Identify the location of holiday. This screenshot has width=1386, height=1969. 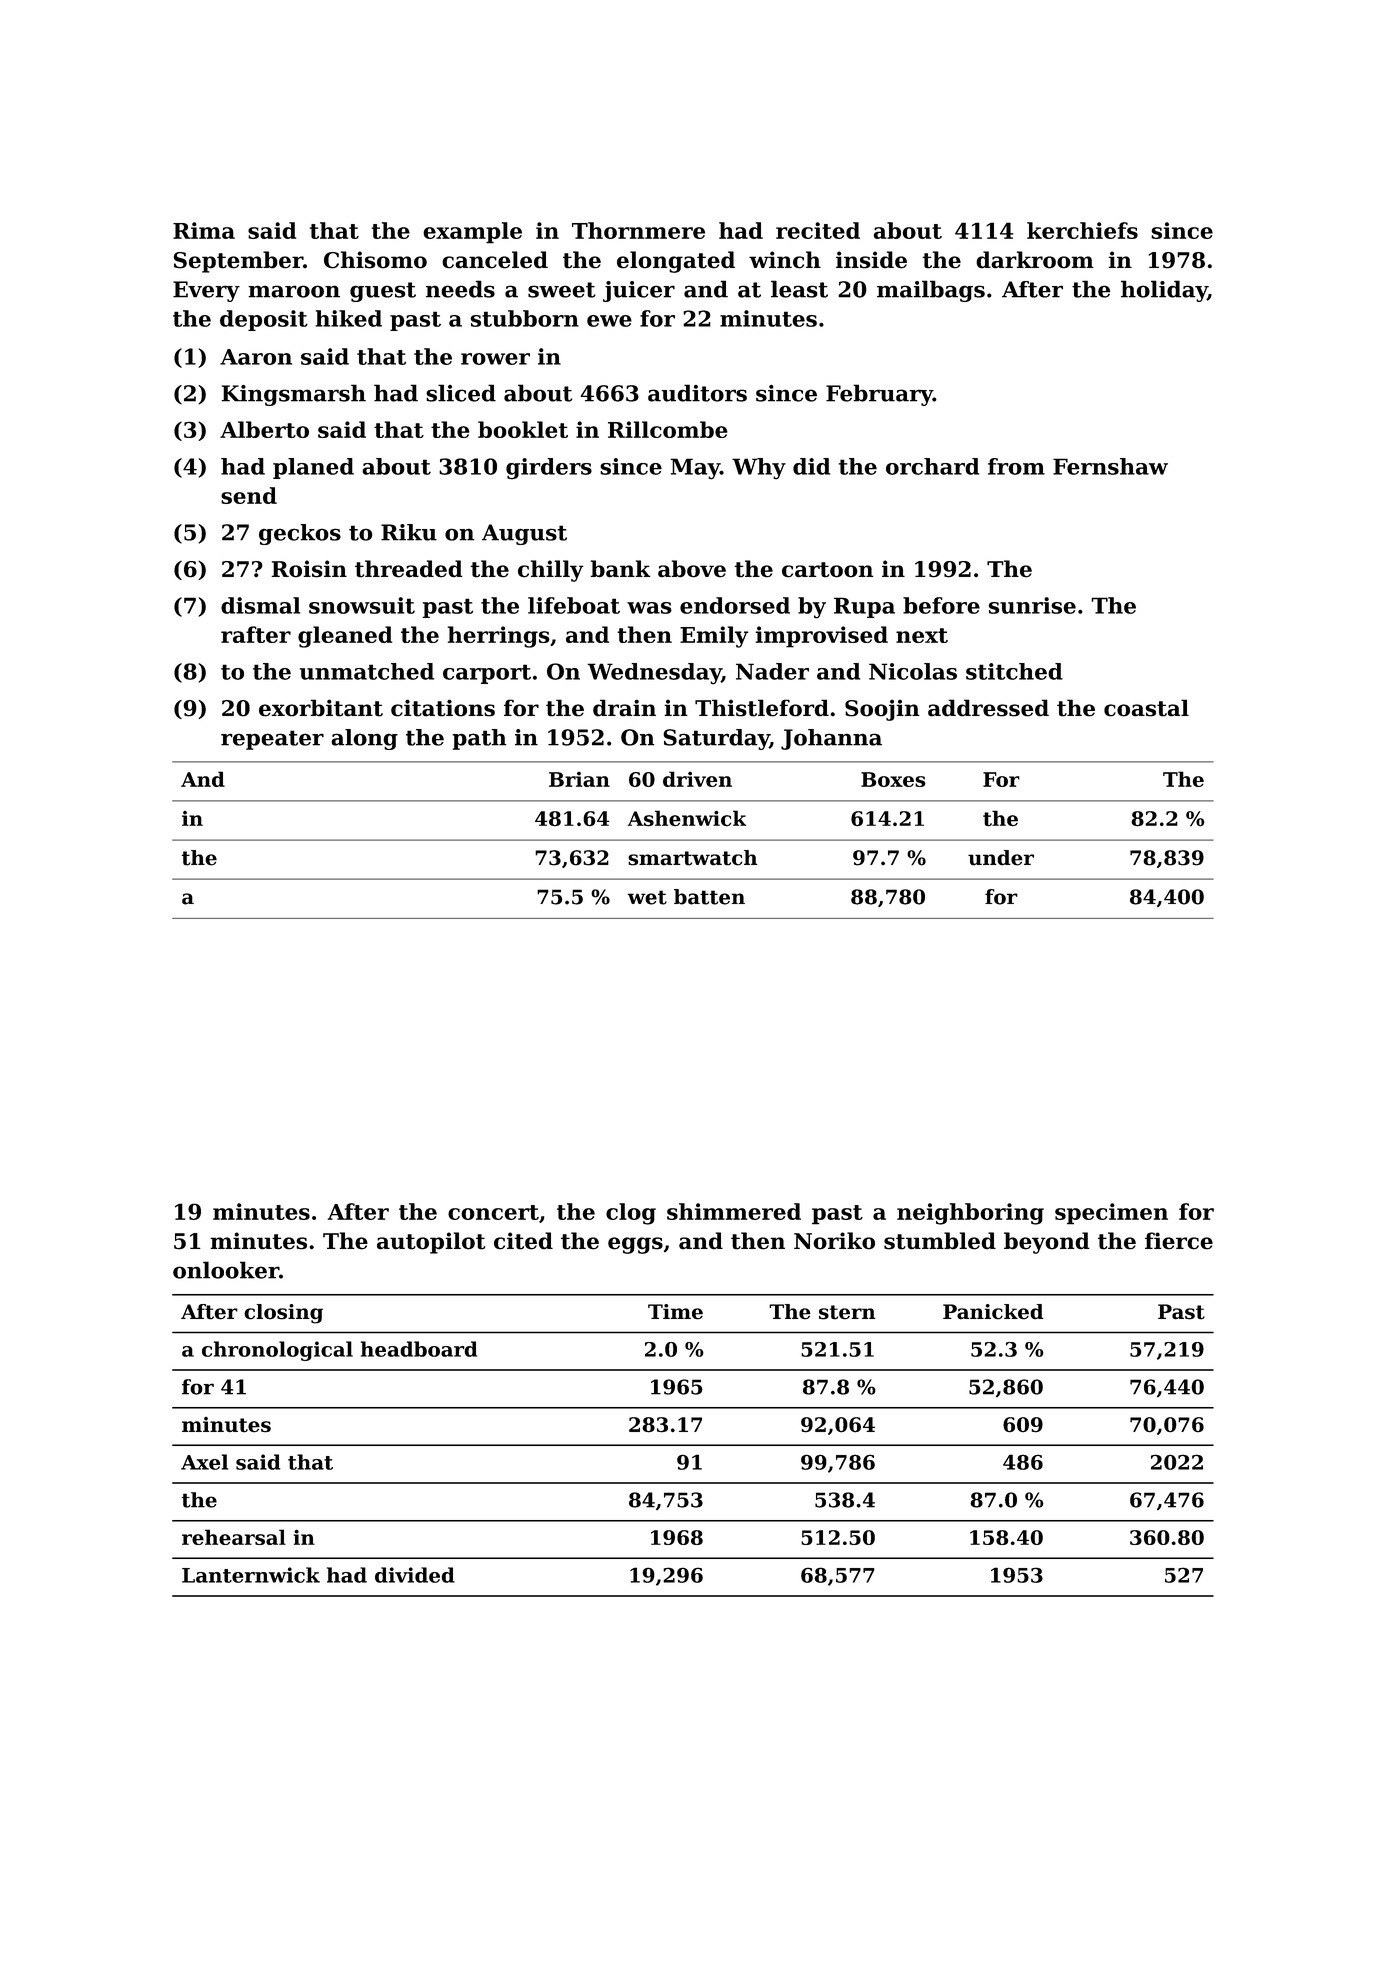
(1164, 291).
